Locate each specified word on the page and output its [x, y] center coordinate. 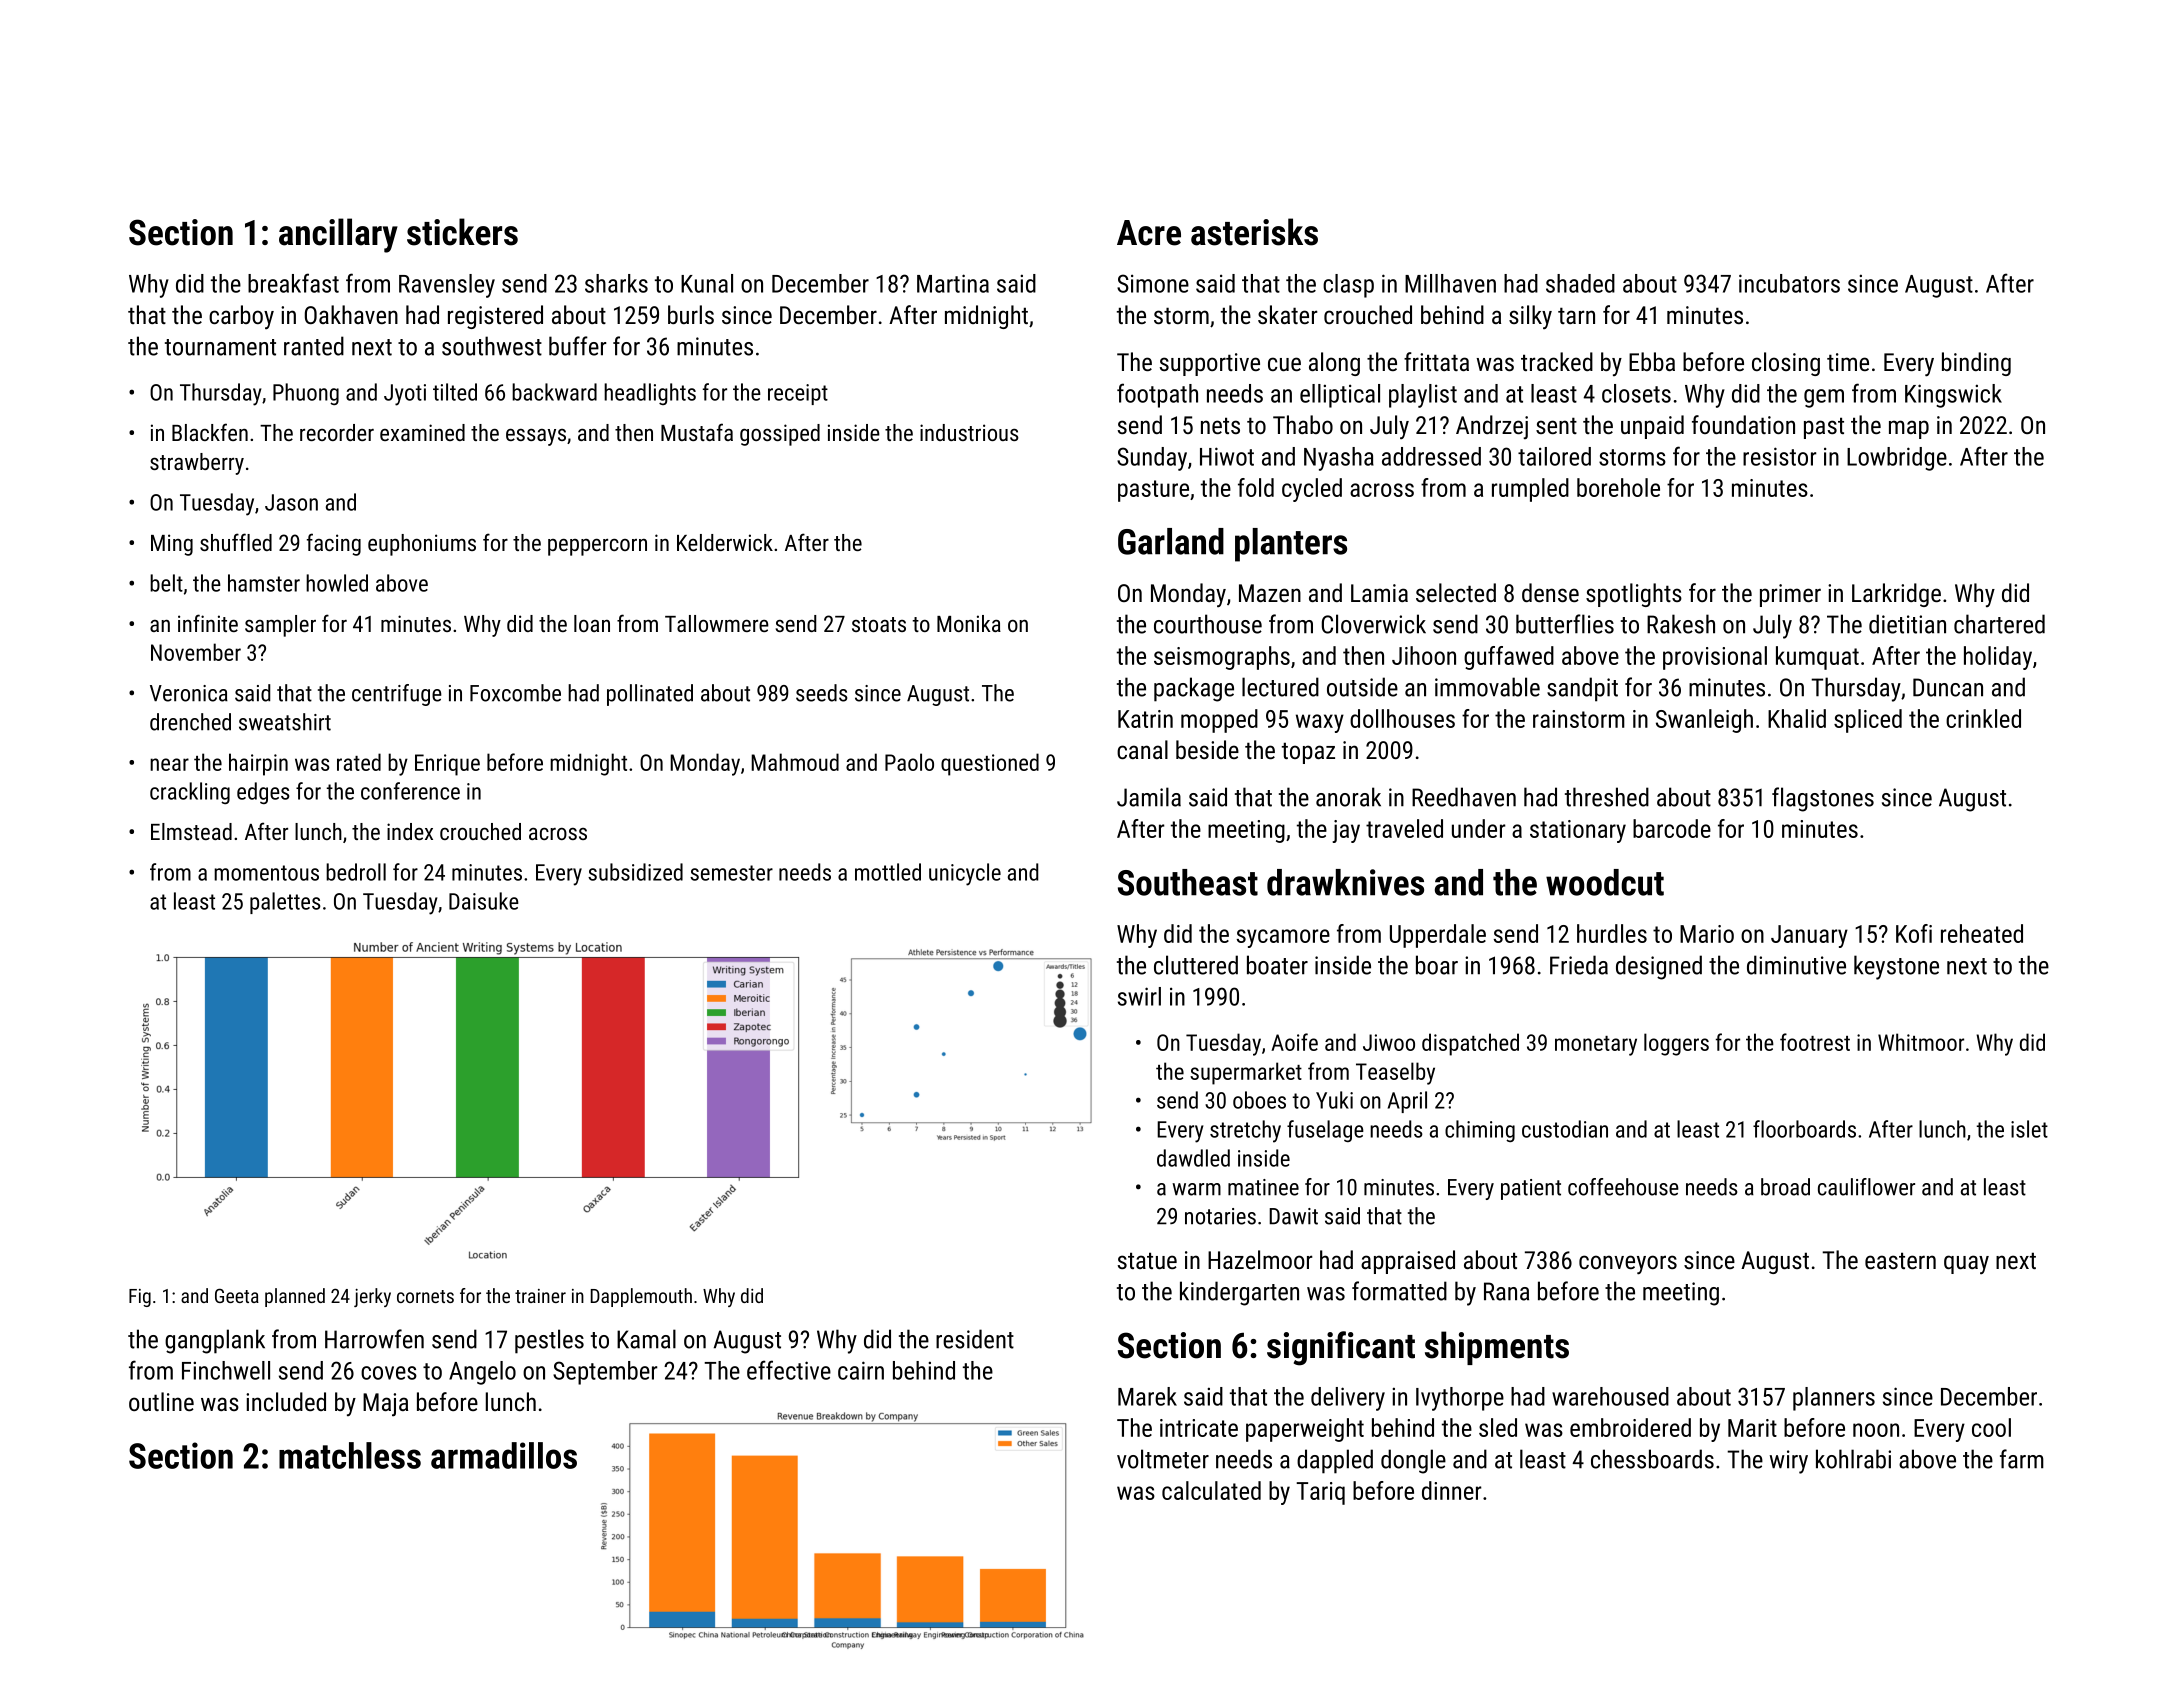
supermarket [1246, 1073]
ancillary [338, 235]
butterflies [1565, 624]
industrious [969, 432]
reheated [1982, 933]
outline [161, 1401]
